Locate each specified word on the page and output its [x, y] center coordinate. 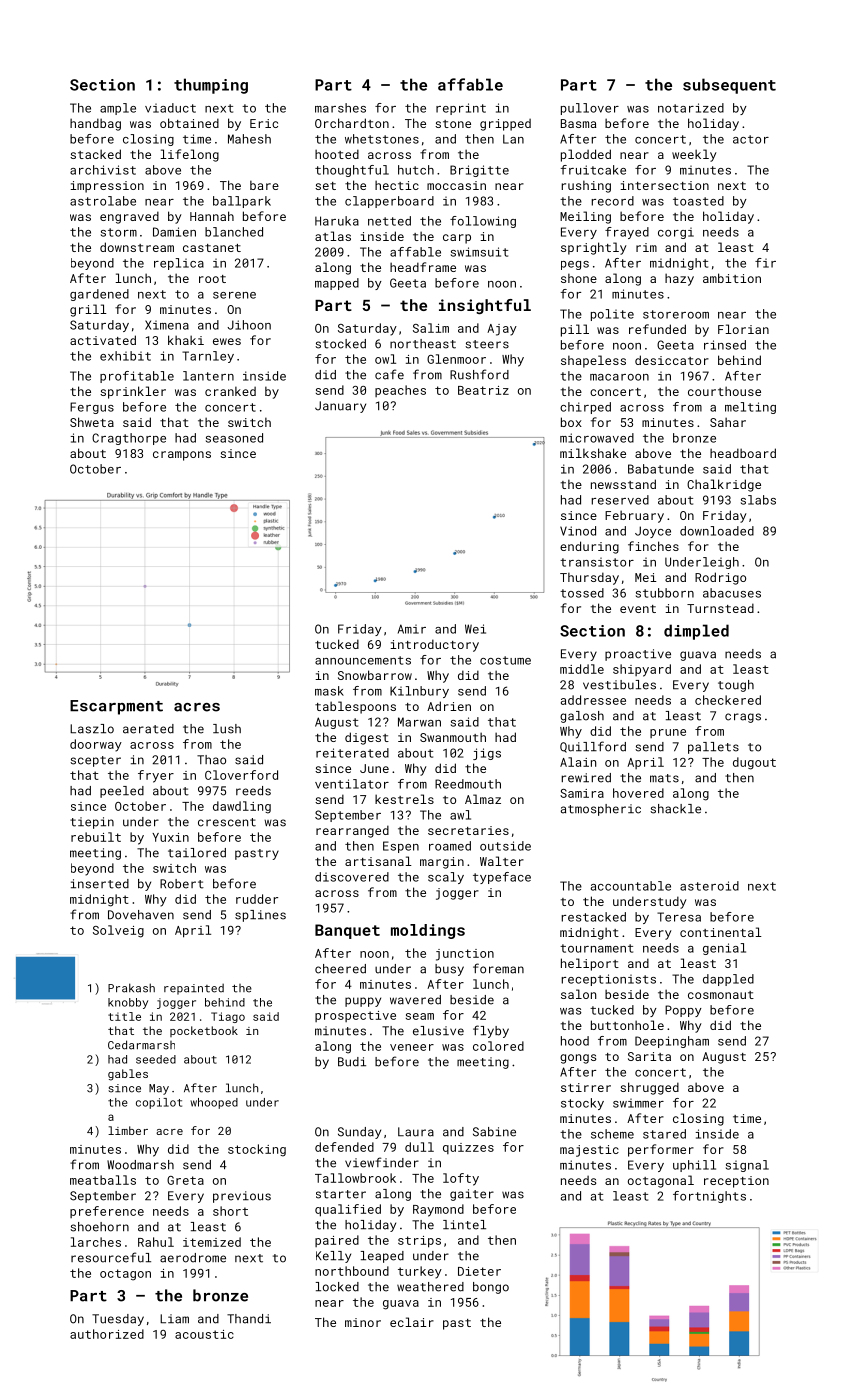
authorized [107, 1334]
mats [664, 778]
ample [118, 109]
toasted [698, 201]
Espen [401, 847]
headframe [423, 267]
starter [341, 1194]
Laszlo [92, 729]
